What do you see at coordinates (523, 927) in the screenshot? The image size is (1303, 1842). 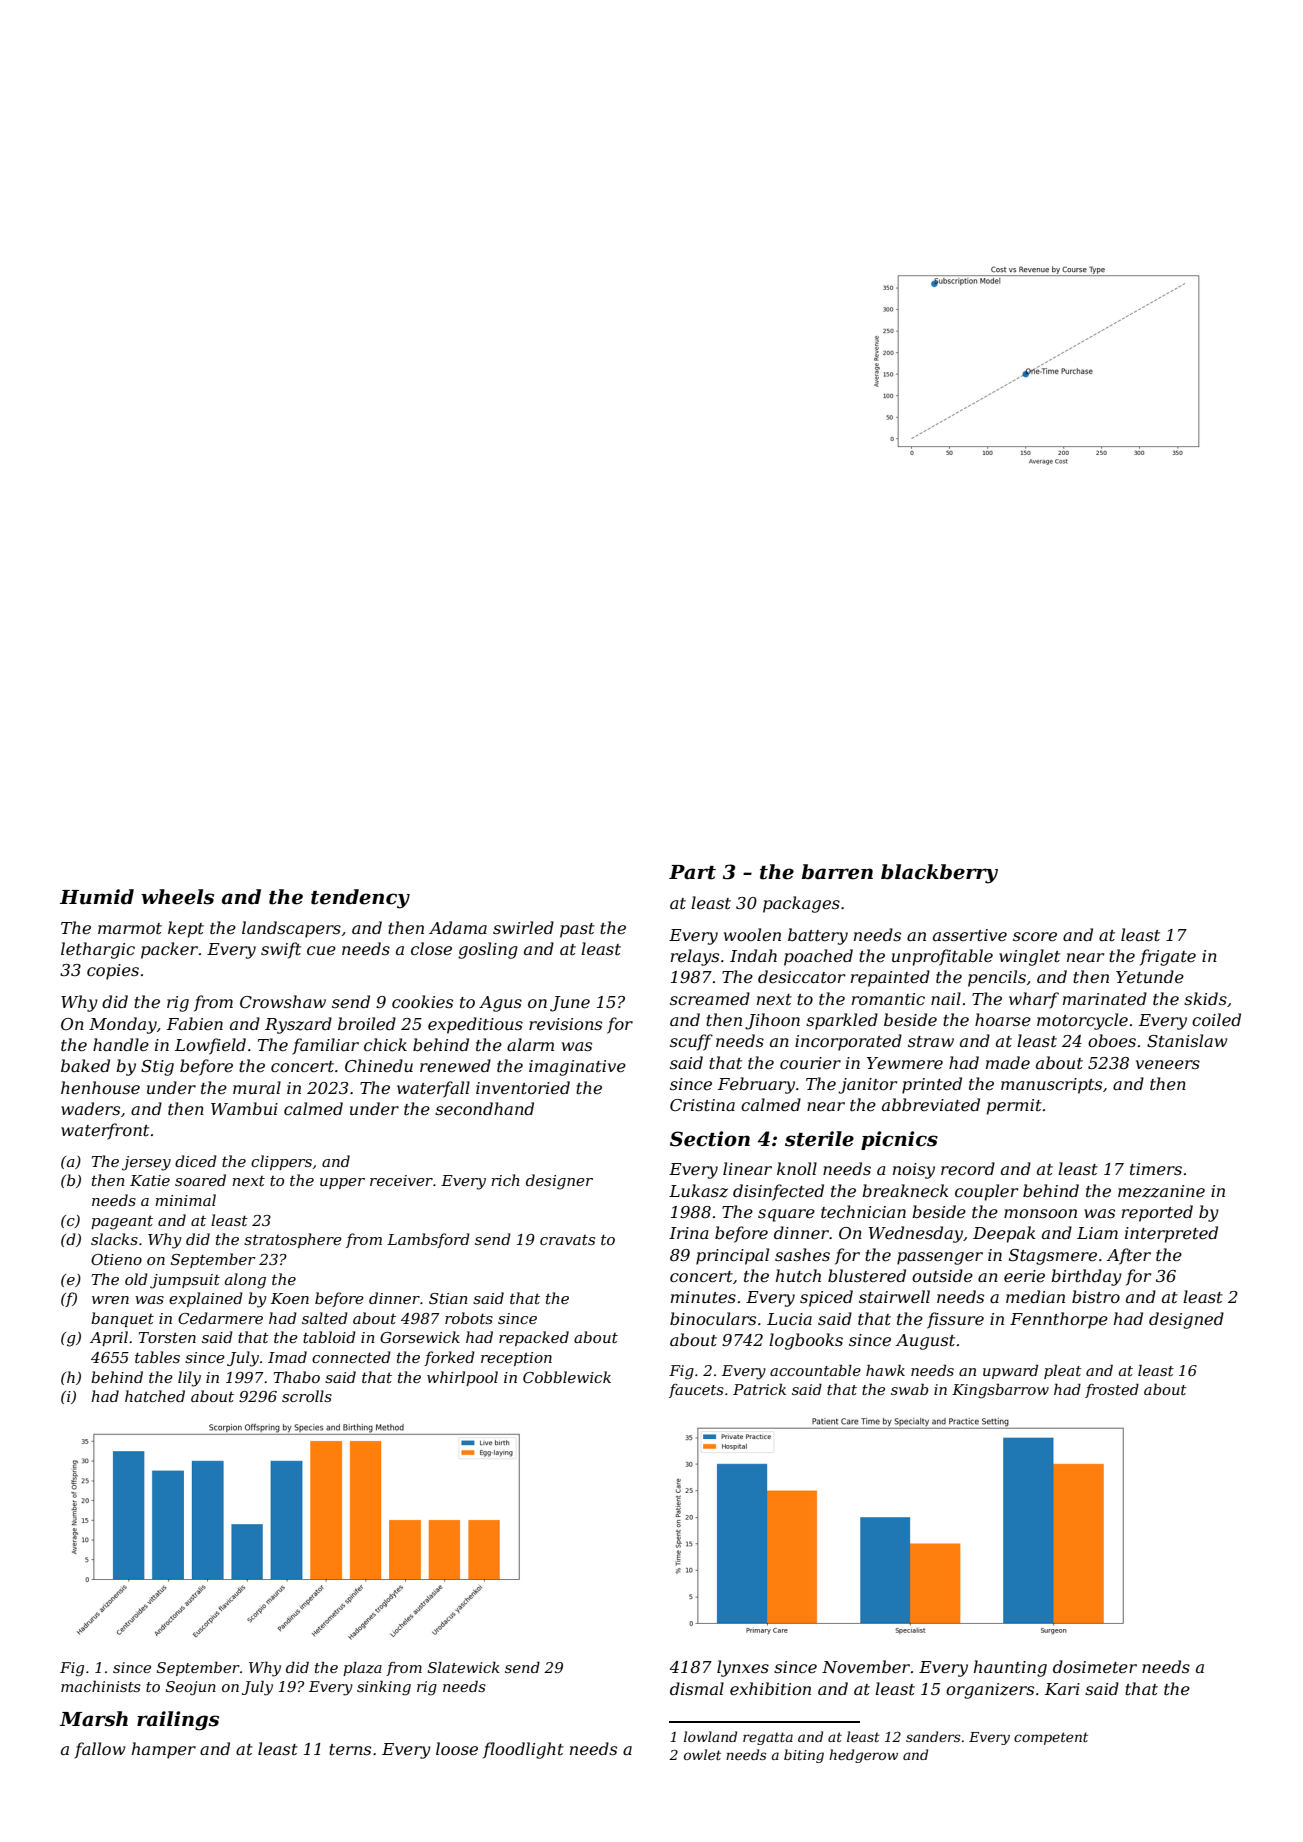 I see `swirled` at bounding box center [523, 927].
